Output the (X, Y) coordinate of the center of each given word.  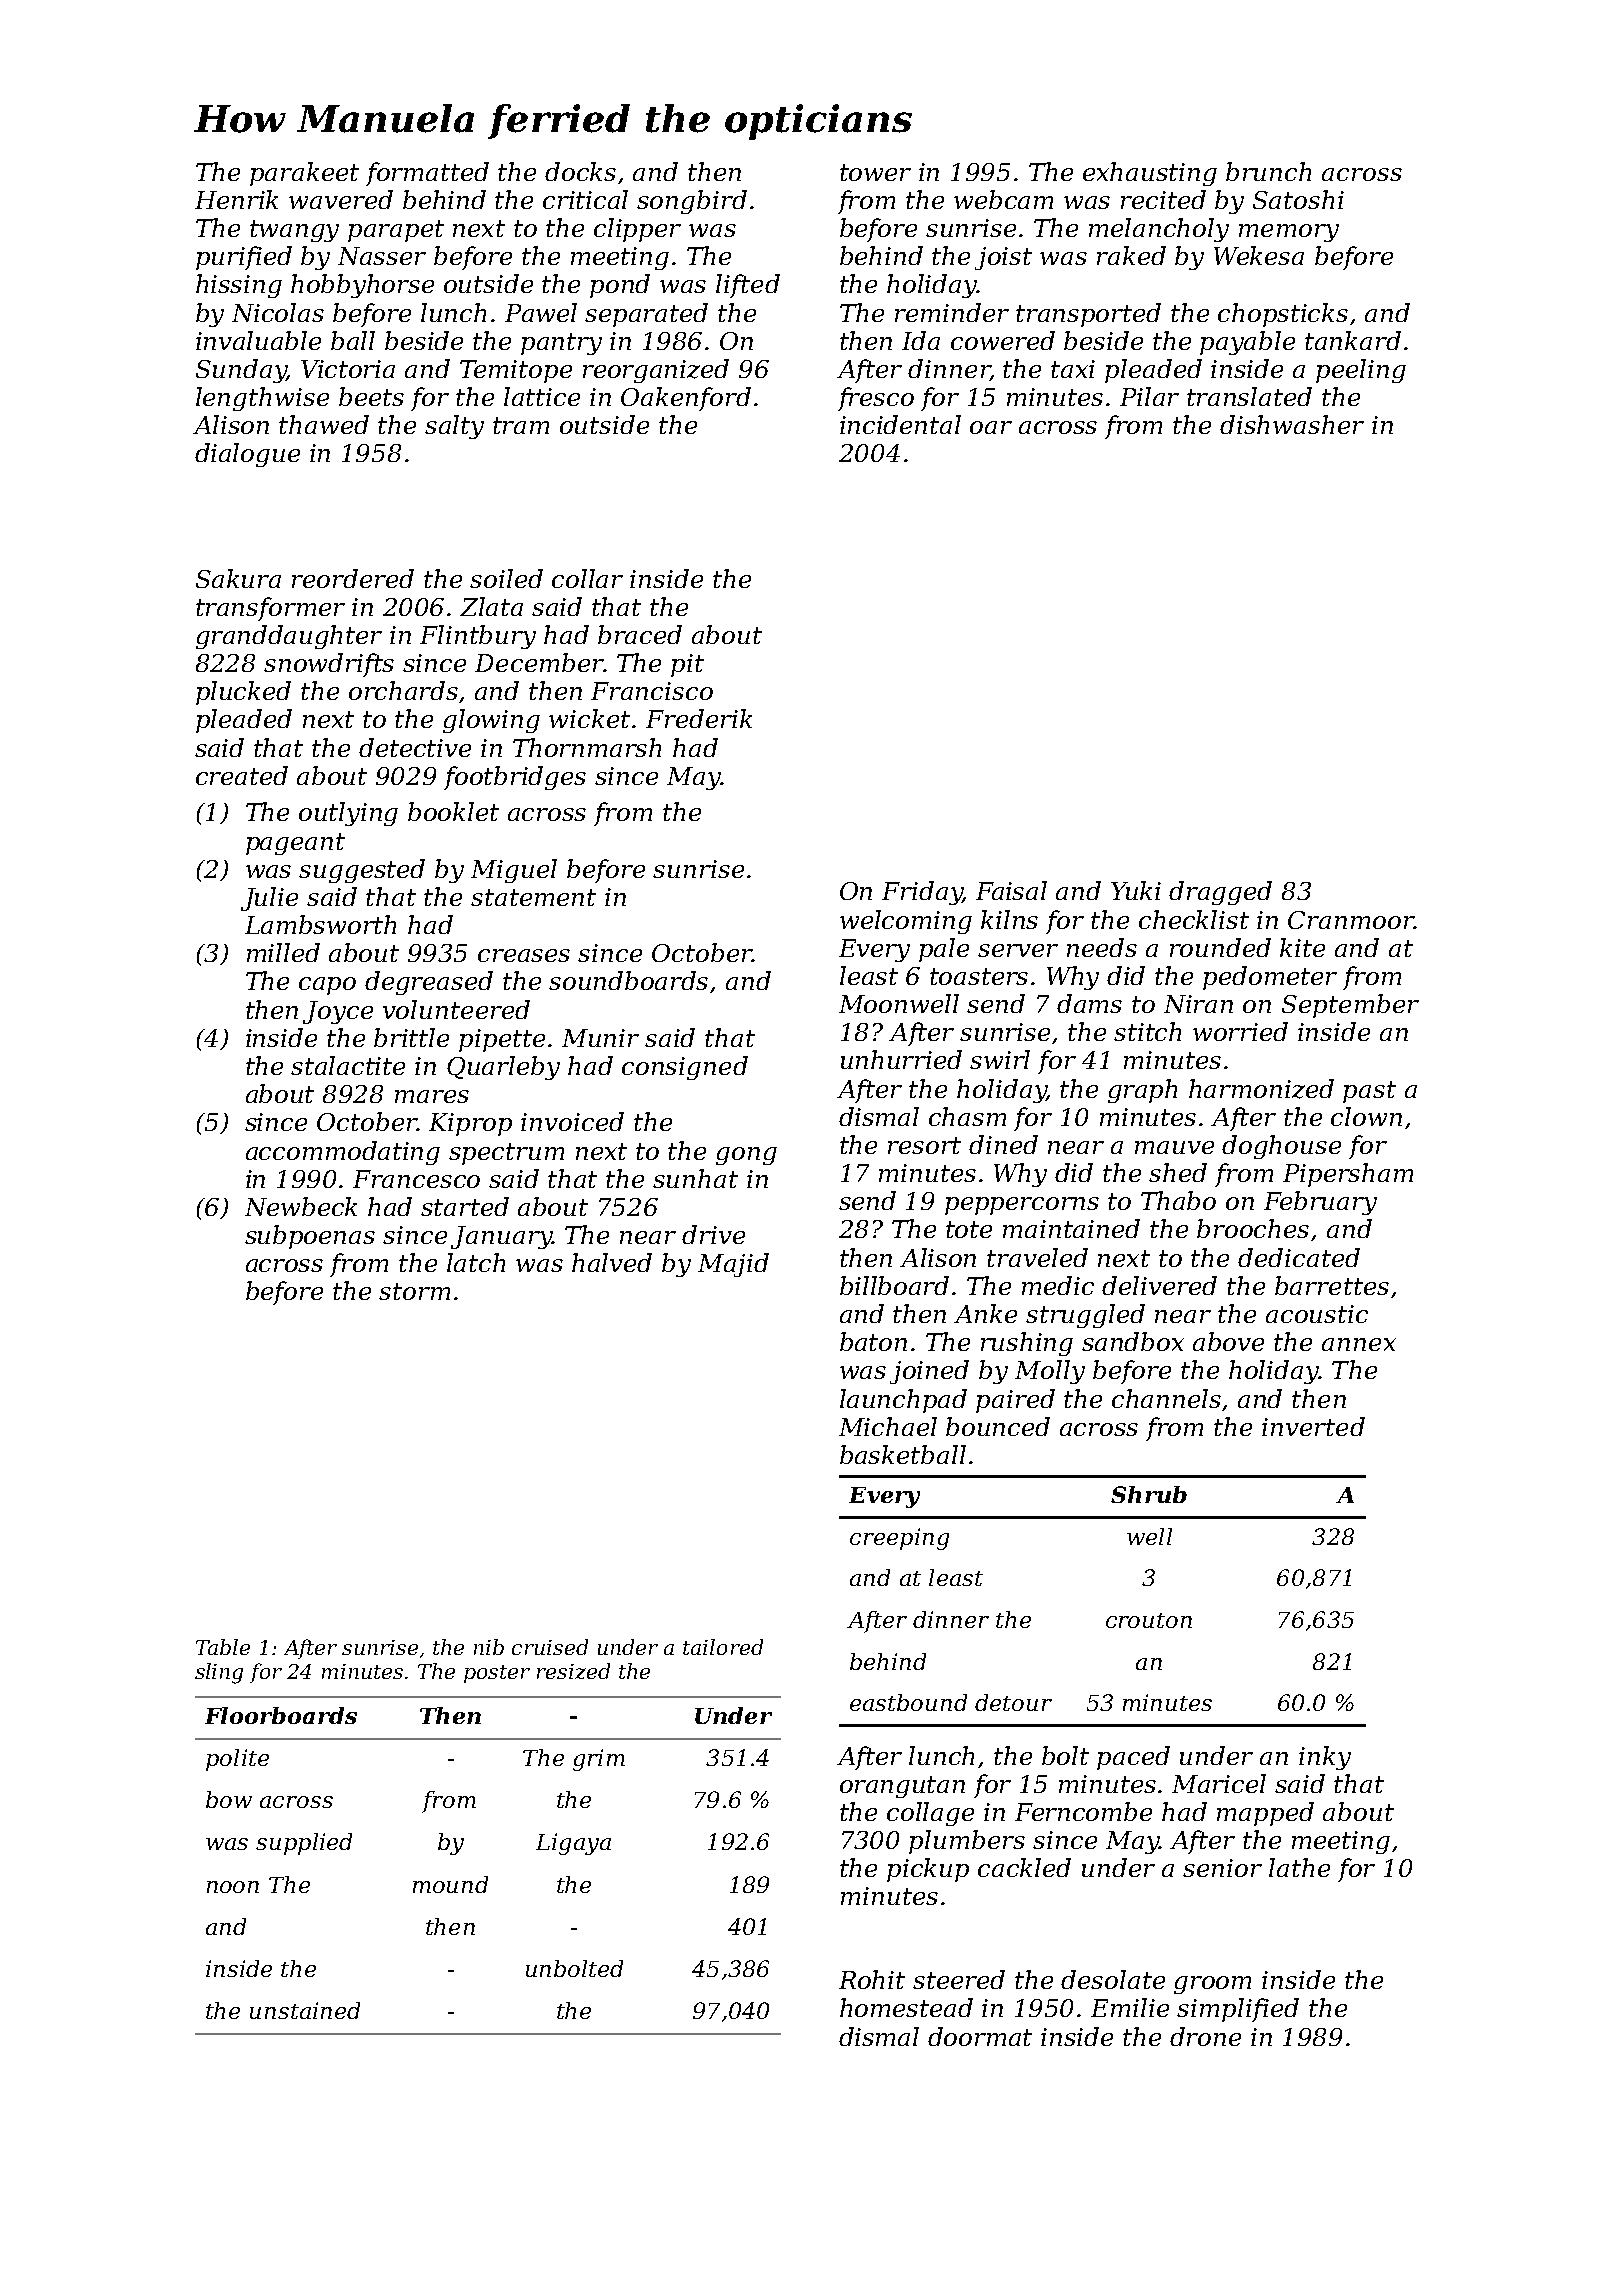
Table (223, 1647)
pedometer (1270, 978)
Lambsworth (320, 924)
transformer (270, 609)
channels (1166, 1398)
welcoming (906, 922)
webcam (1003, 199)
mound (450, 1884)
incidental (900, 424)
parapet (396, 231)
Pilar (1149, 396)
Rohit (872, 1979)
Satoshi (1298, 199)
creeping (899, 1539)
